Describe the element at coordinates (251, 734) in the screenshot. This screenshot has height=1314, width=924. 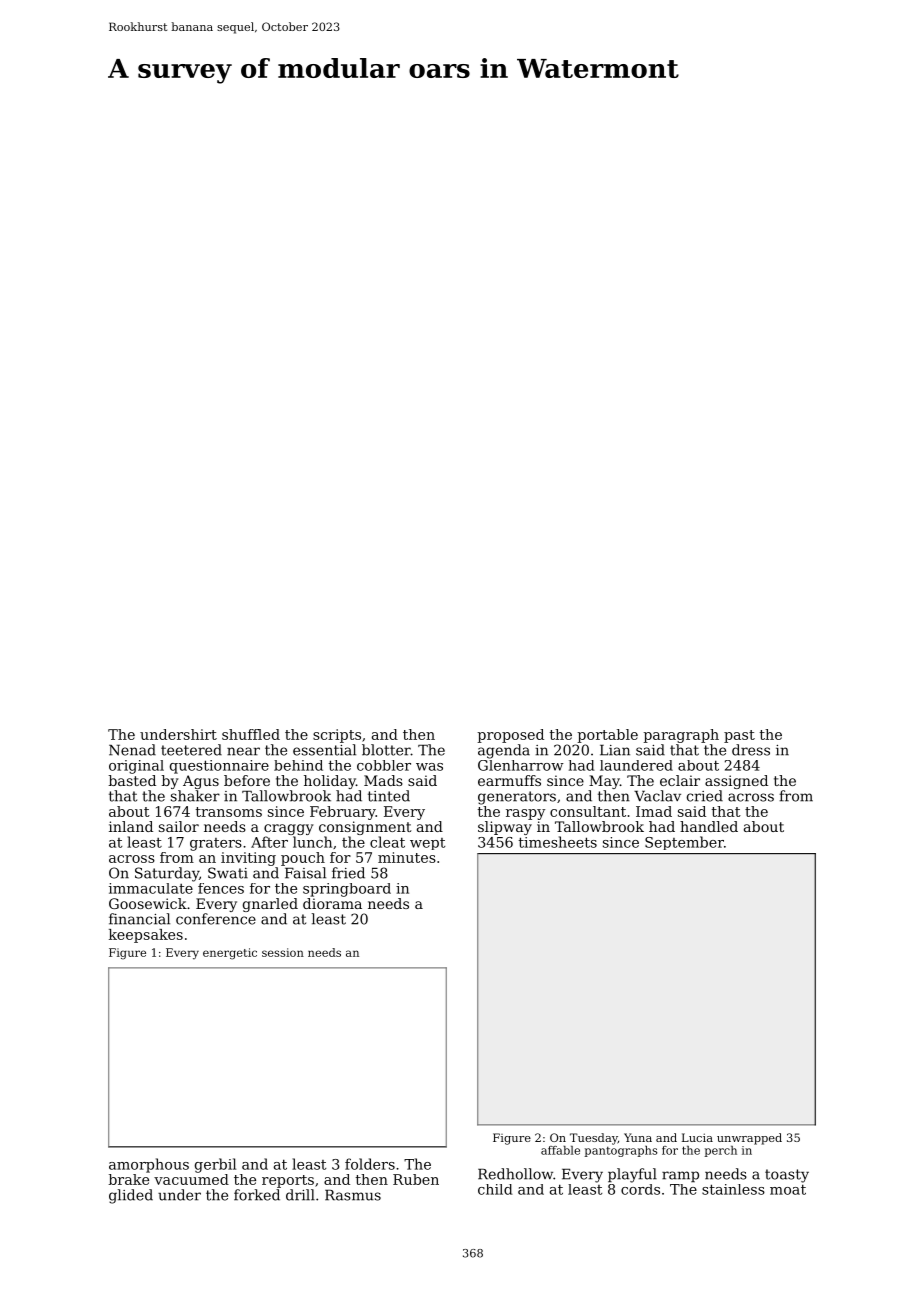
I see `shuffled` at that location.
